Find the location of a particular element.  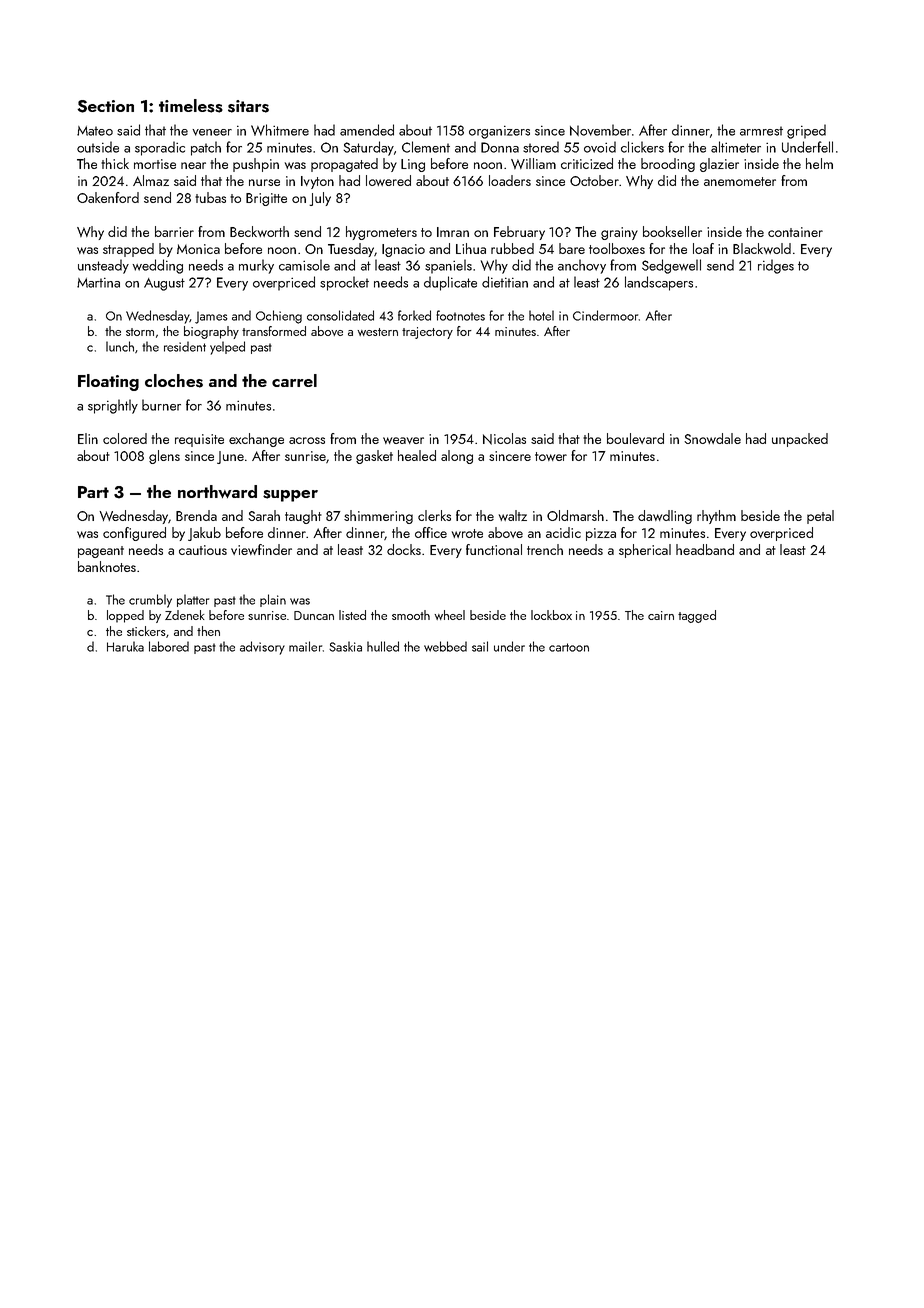

November is located at coordinates (600, 130).
